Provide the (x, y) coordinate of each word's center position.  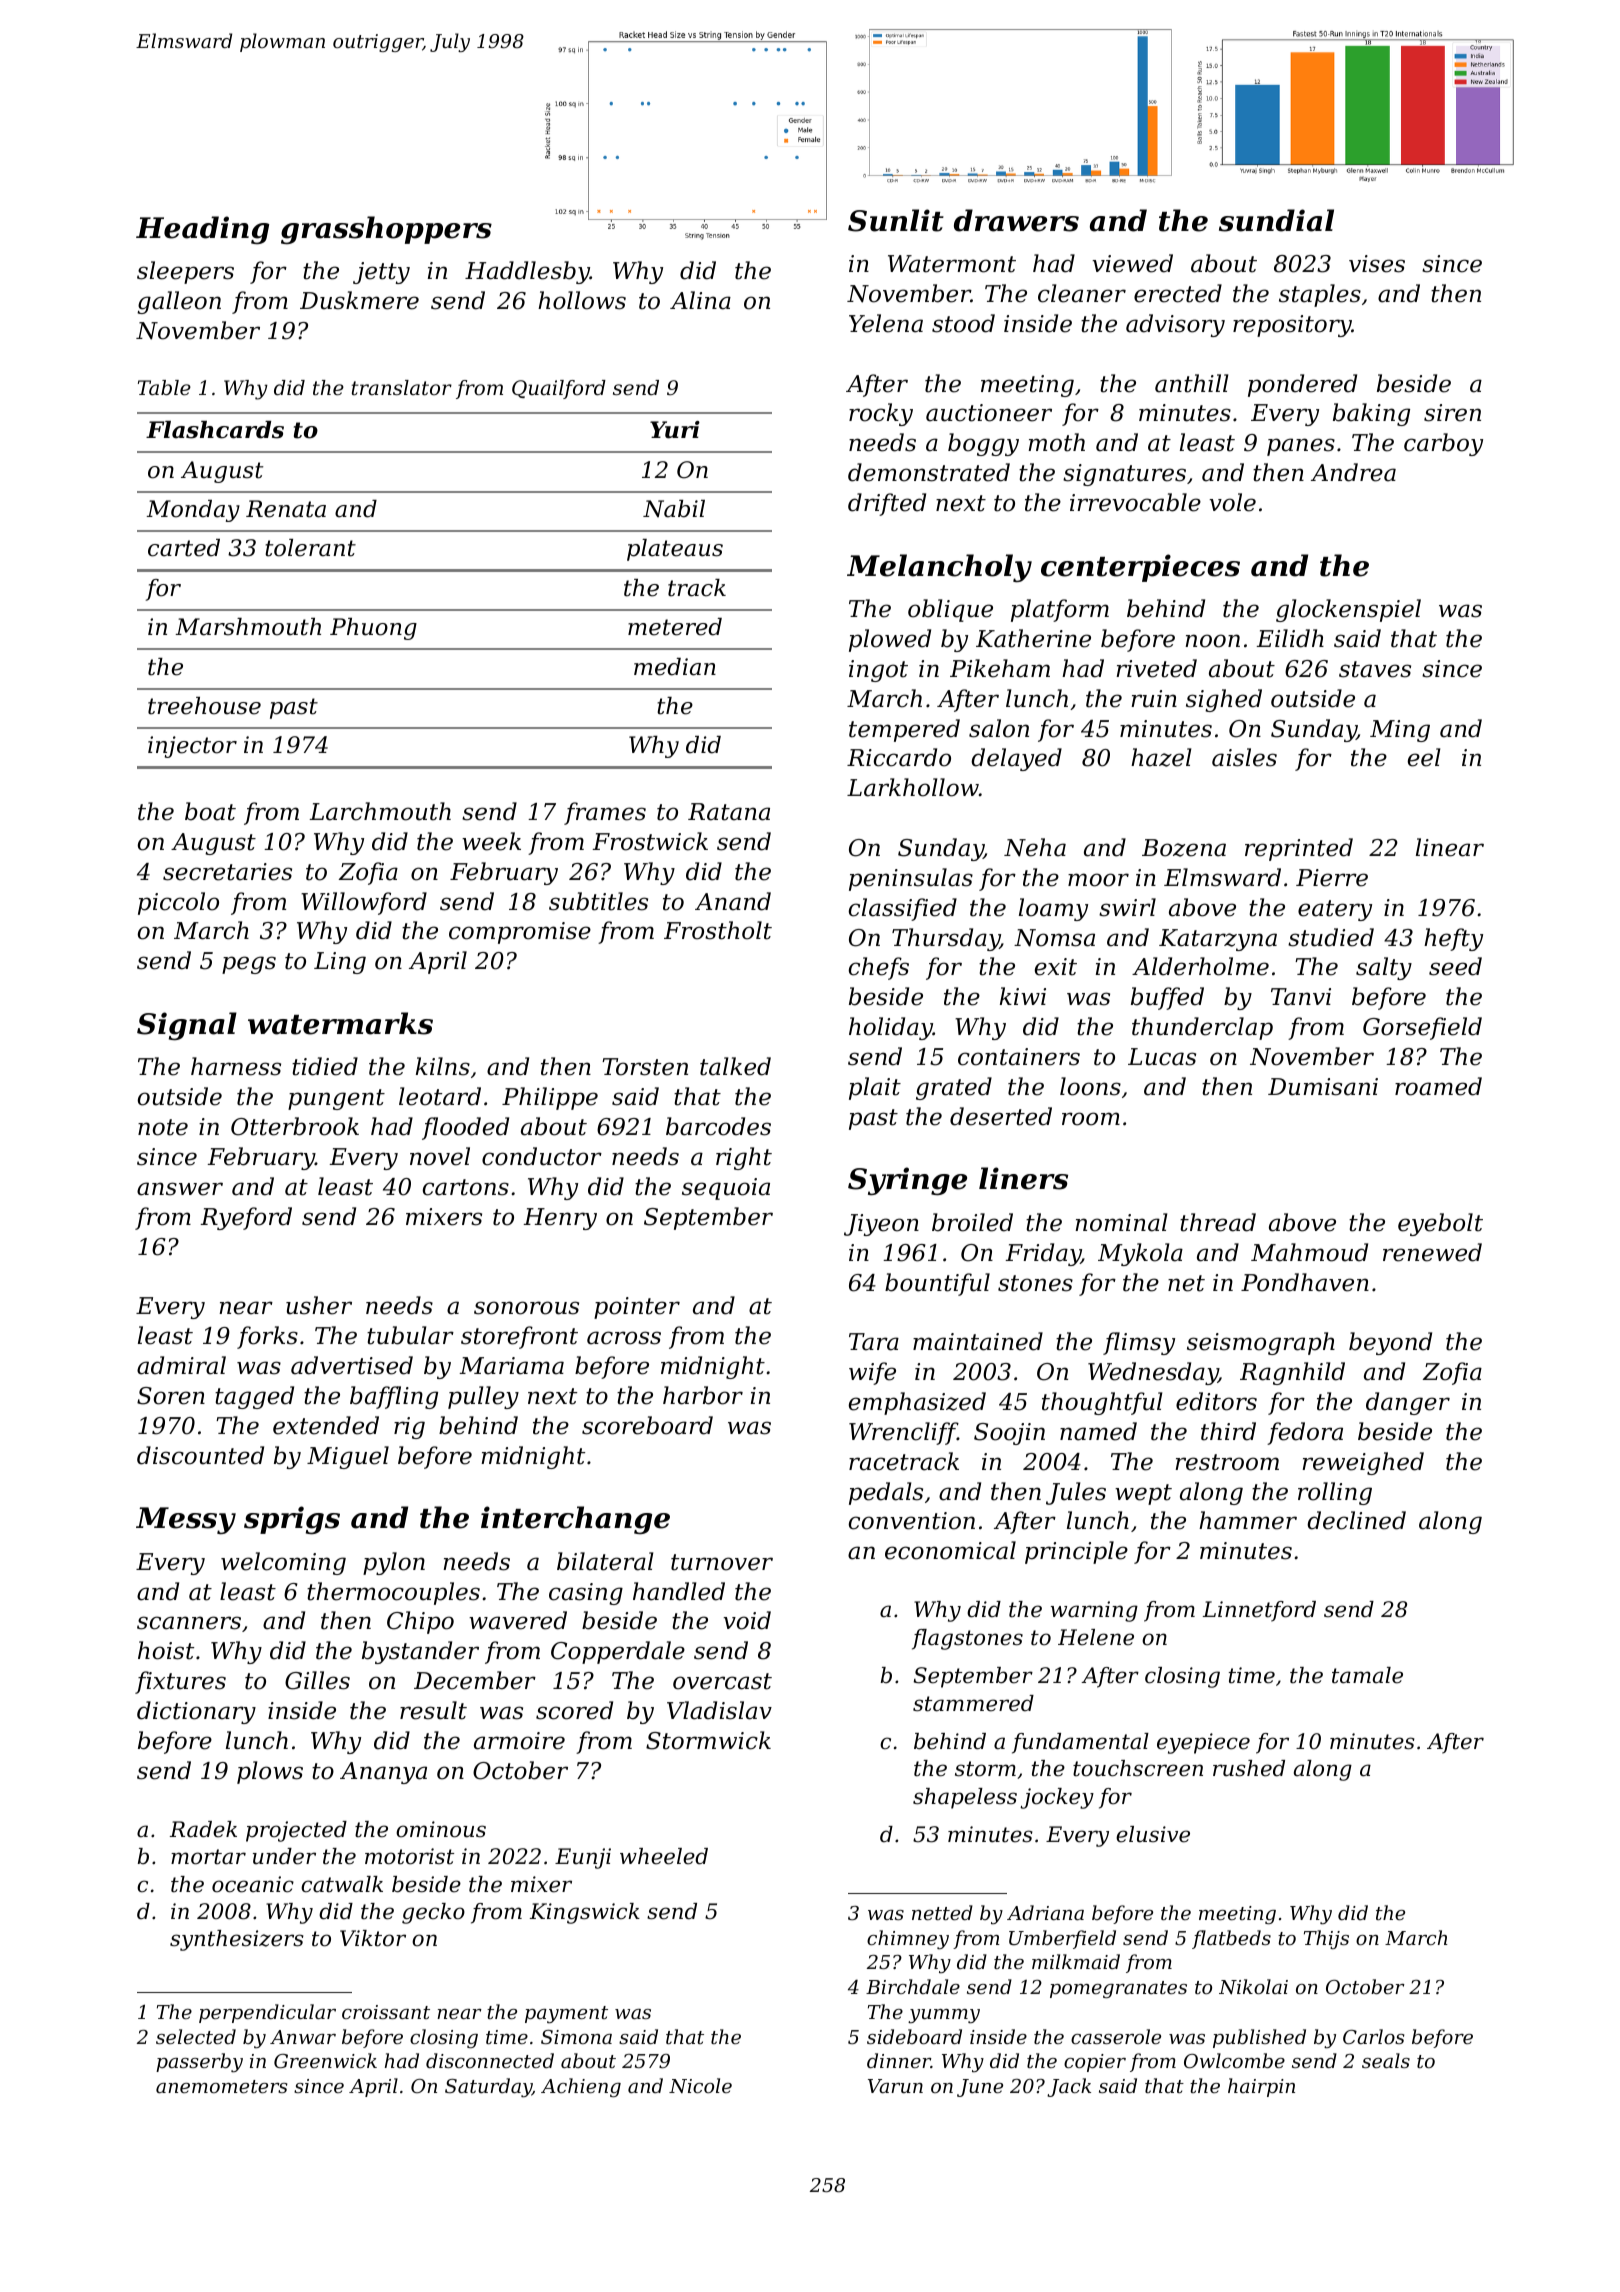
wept (1143, 1494)
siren (1452, 413)
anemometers (222, 2086)
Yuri (675, 430)
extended (326, 1425)
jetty (381, 273)
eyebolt (1440, 1224)
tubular (410, 1335)
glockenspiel (1348, 610)
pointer (637, 1308)
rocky (881, 414)
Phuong (373, 629)
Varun (895, 2086)
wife (872, 1373)
